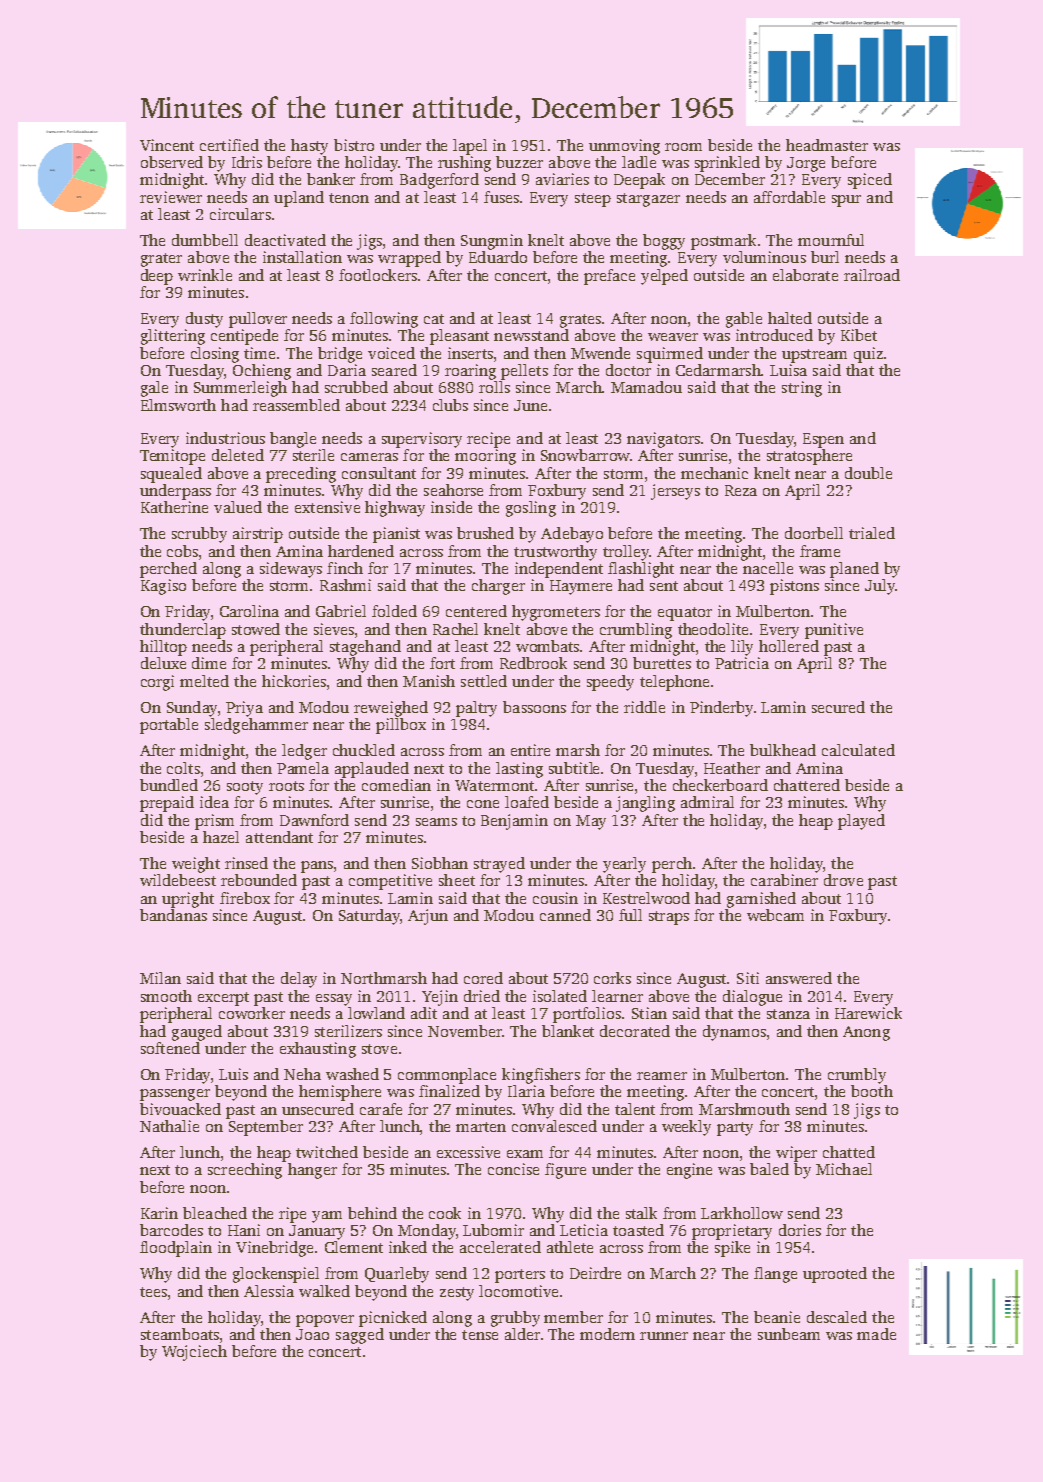 Image resolution: width=1043 pixels, height=1482 pixels. I want to click on roots, so click(286, 786).
